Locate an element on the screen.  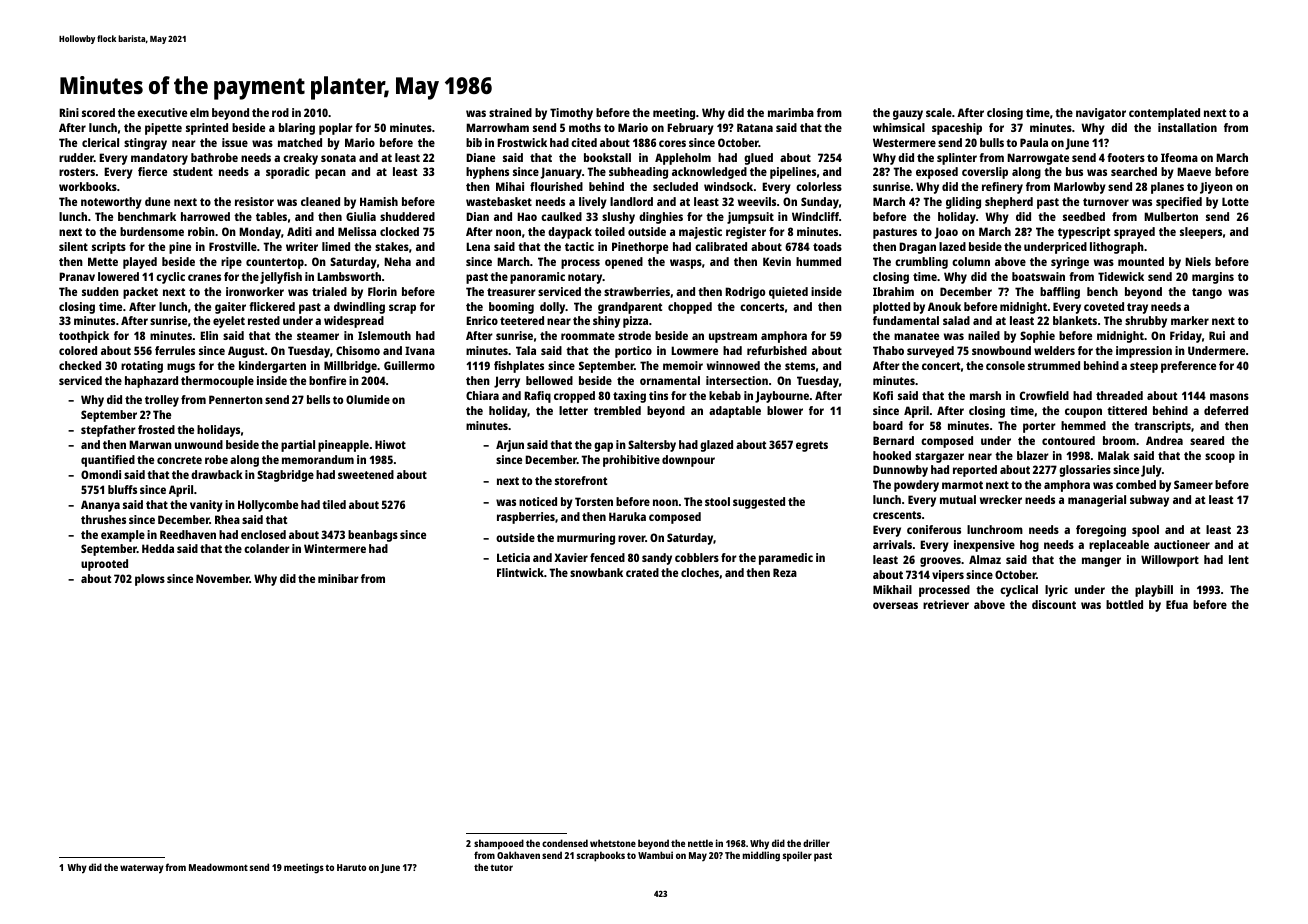
Narrowgate is located at coordinates (1038, 159).
